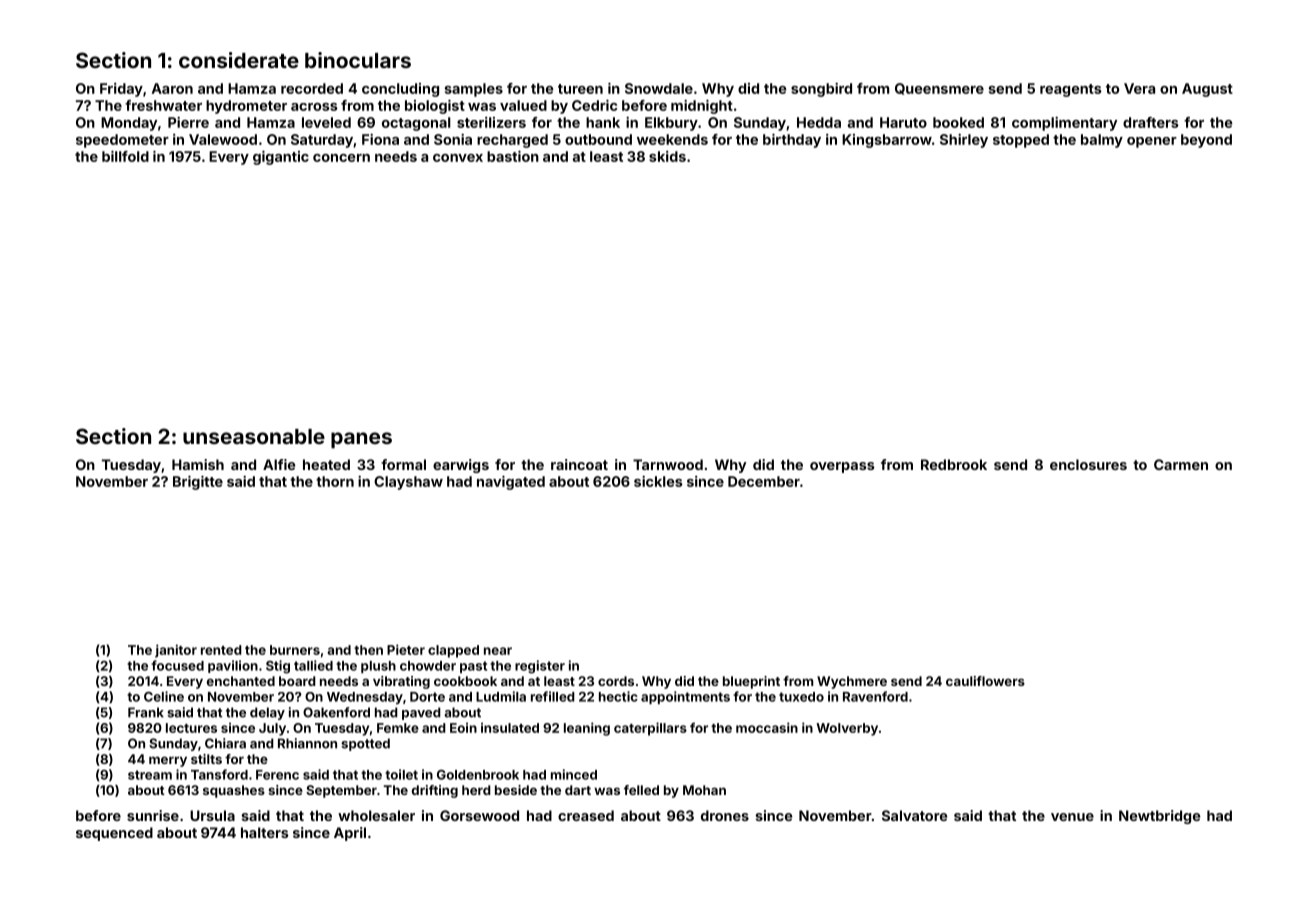 This image has height=924, width=1308. Describe the element at coordinates (341, 158) in the image. I see `concern` at that location.
